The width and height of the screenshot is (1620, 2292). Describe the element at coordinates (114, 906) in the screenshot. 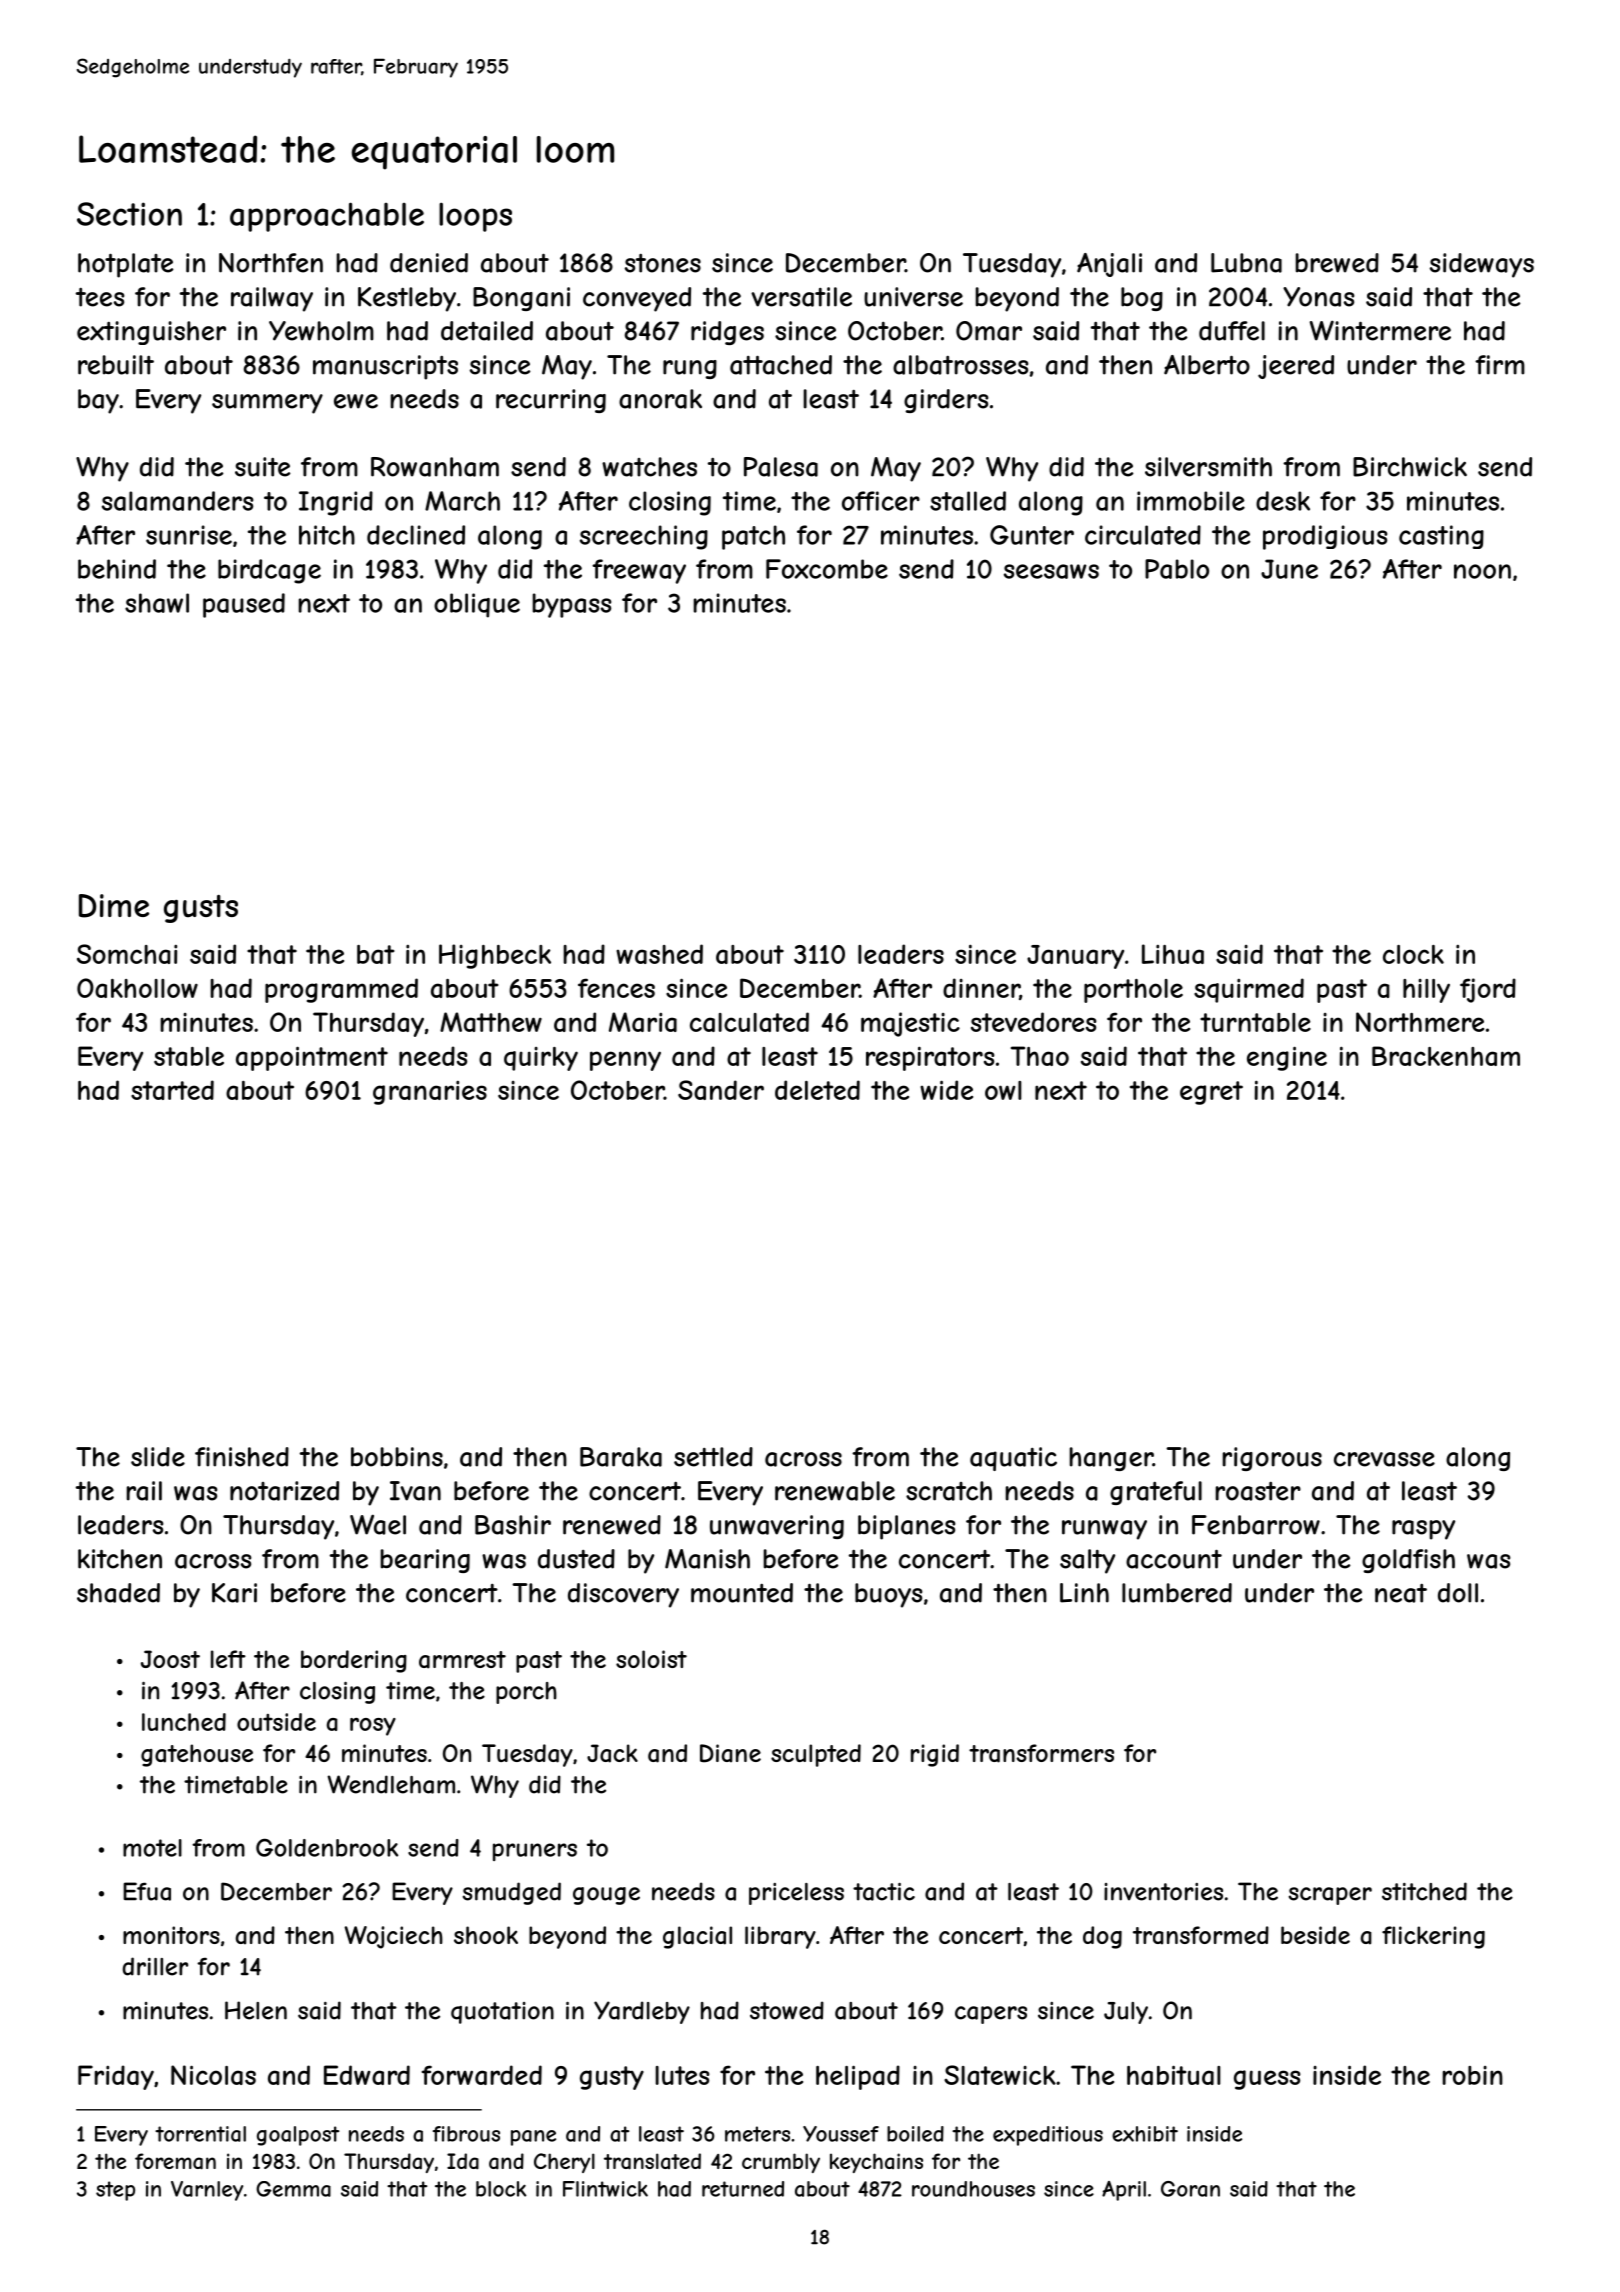

I see `Dime` at that location.
